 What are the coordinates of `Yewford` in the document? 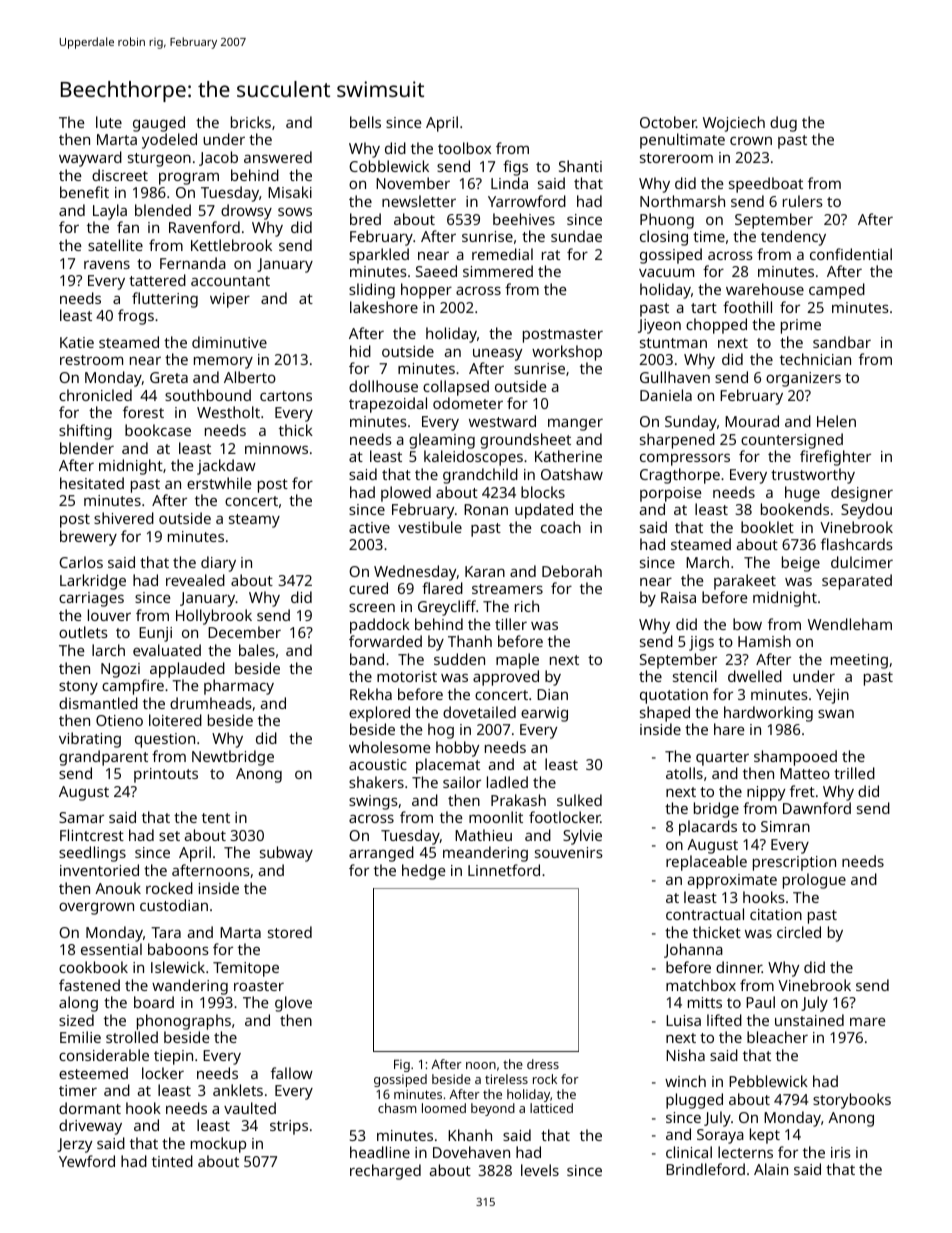 It's located at (87, 1161).
